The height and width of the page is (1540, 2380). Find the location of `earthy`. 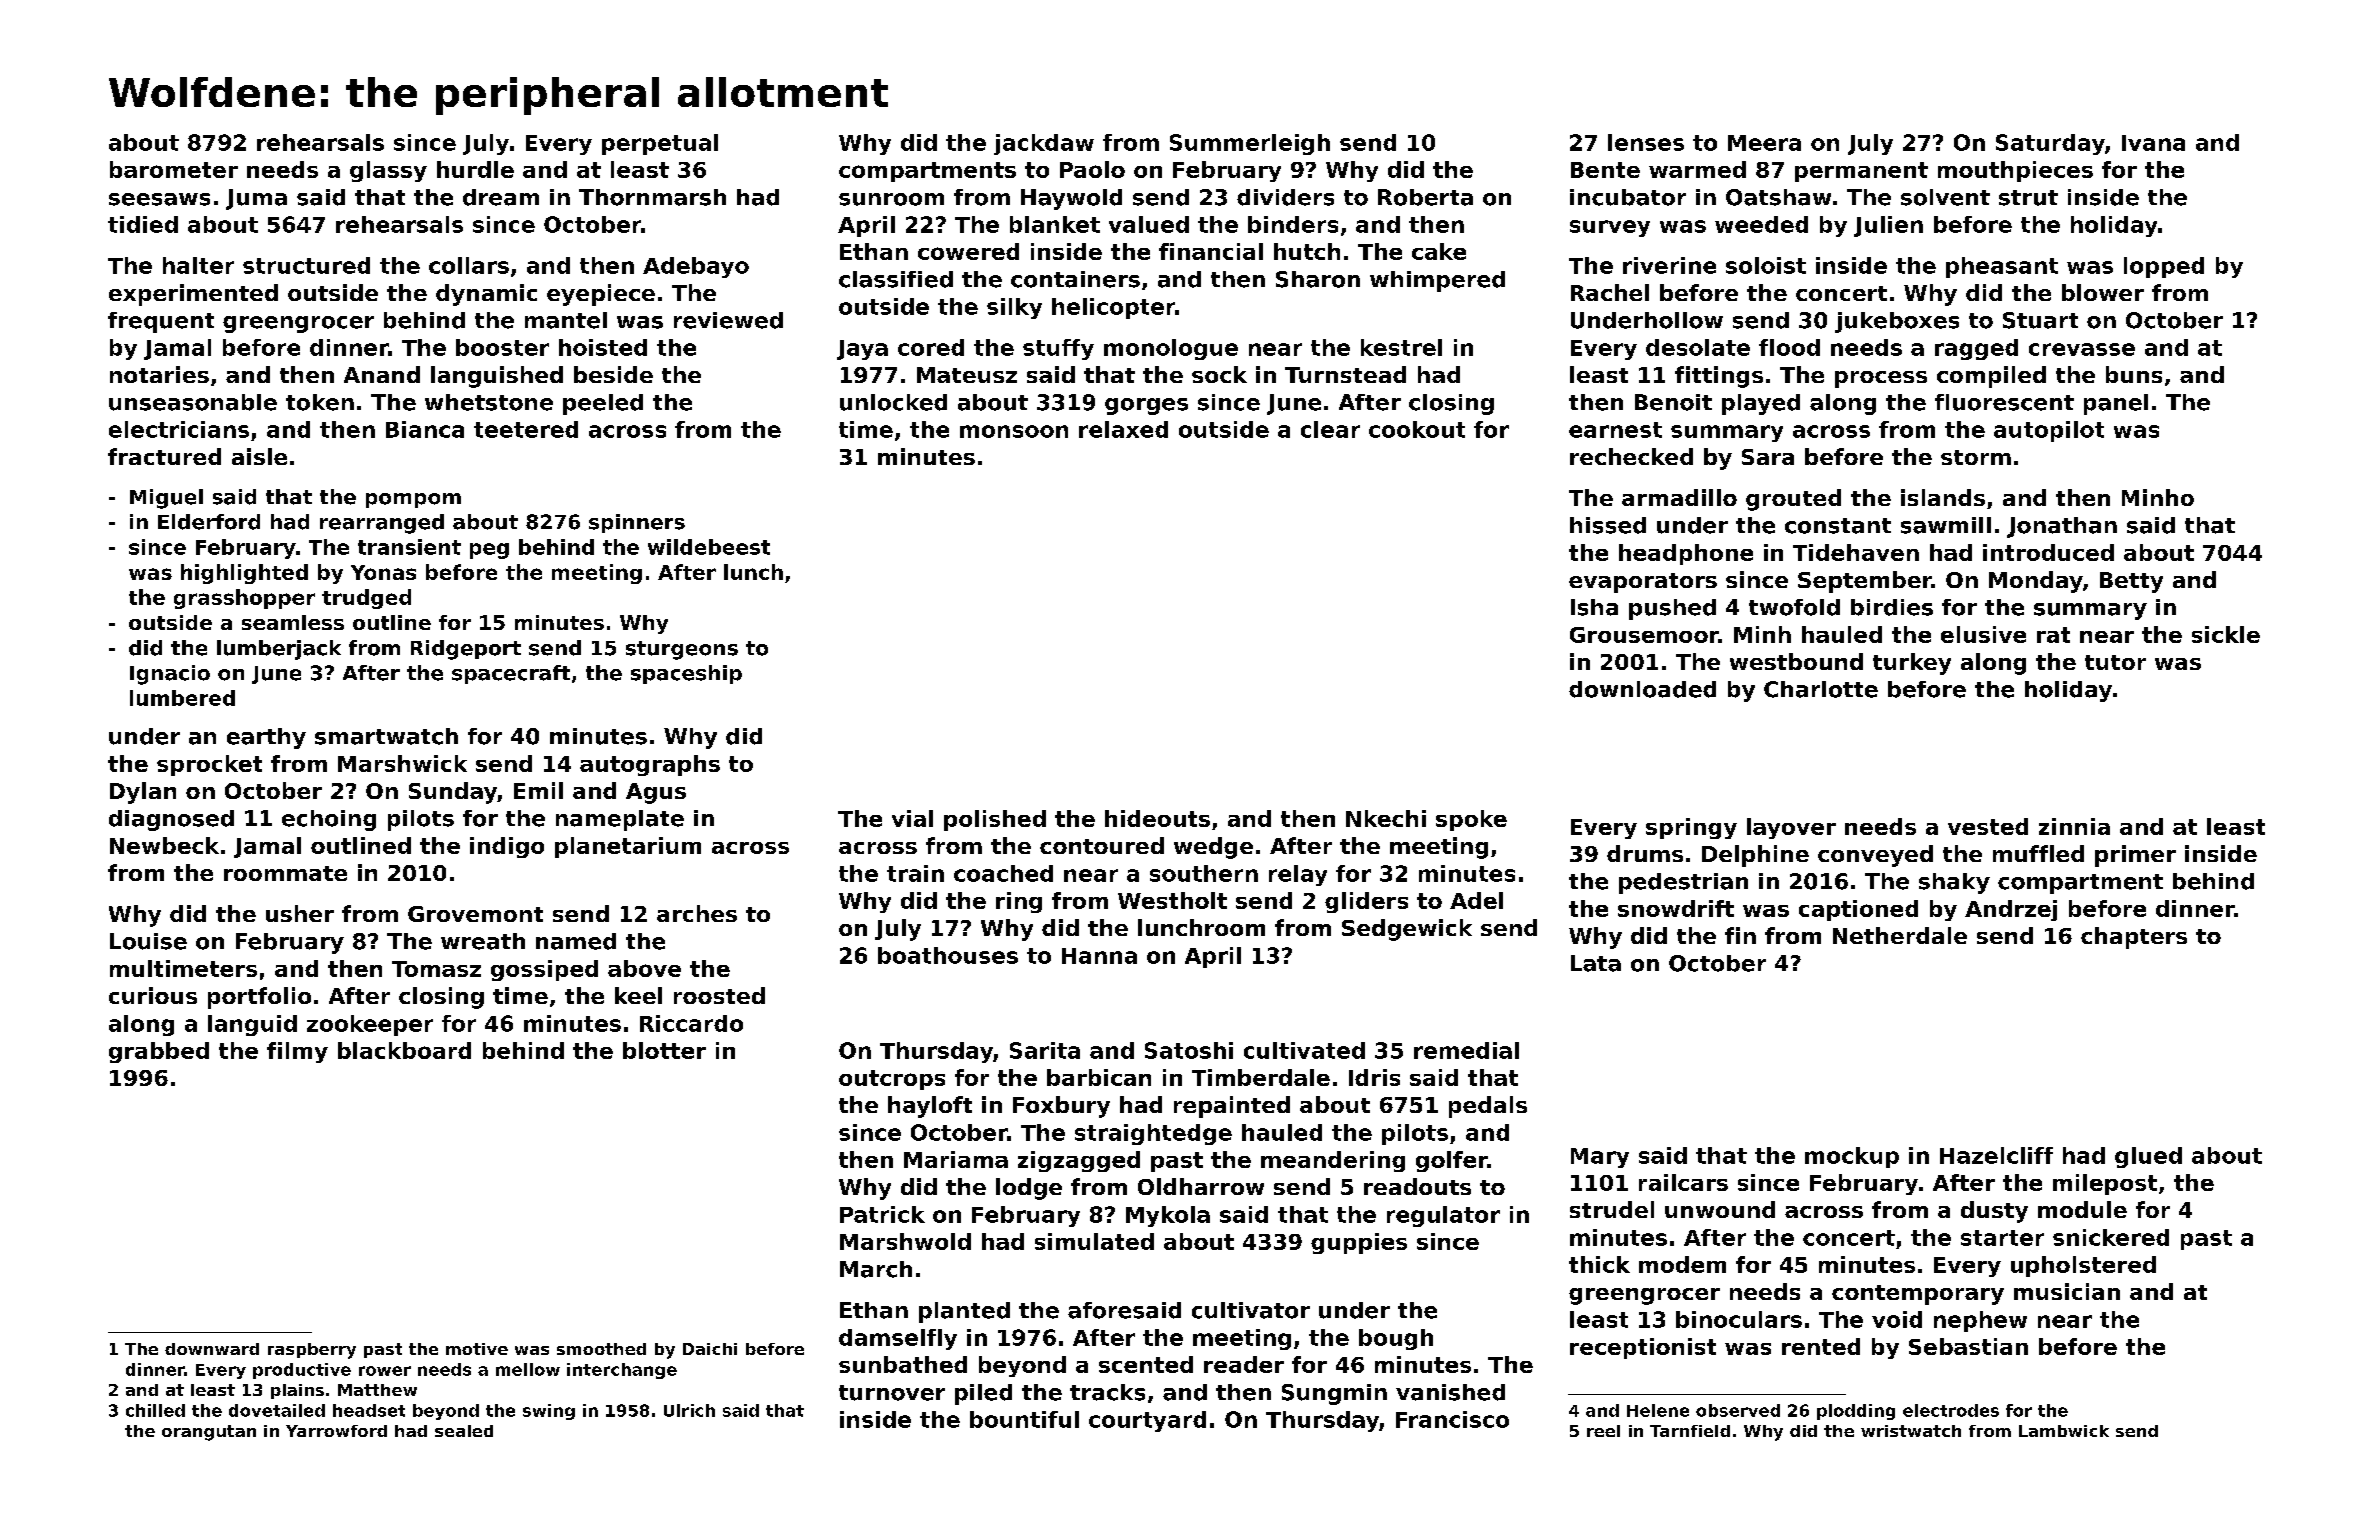

earthy is located at coordinates (266, 738).
